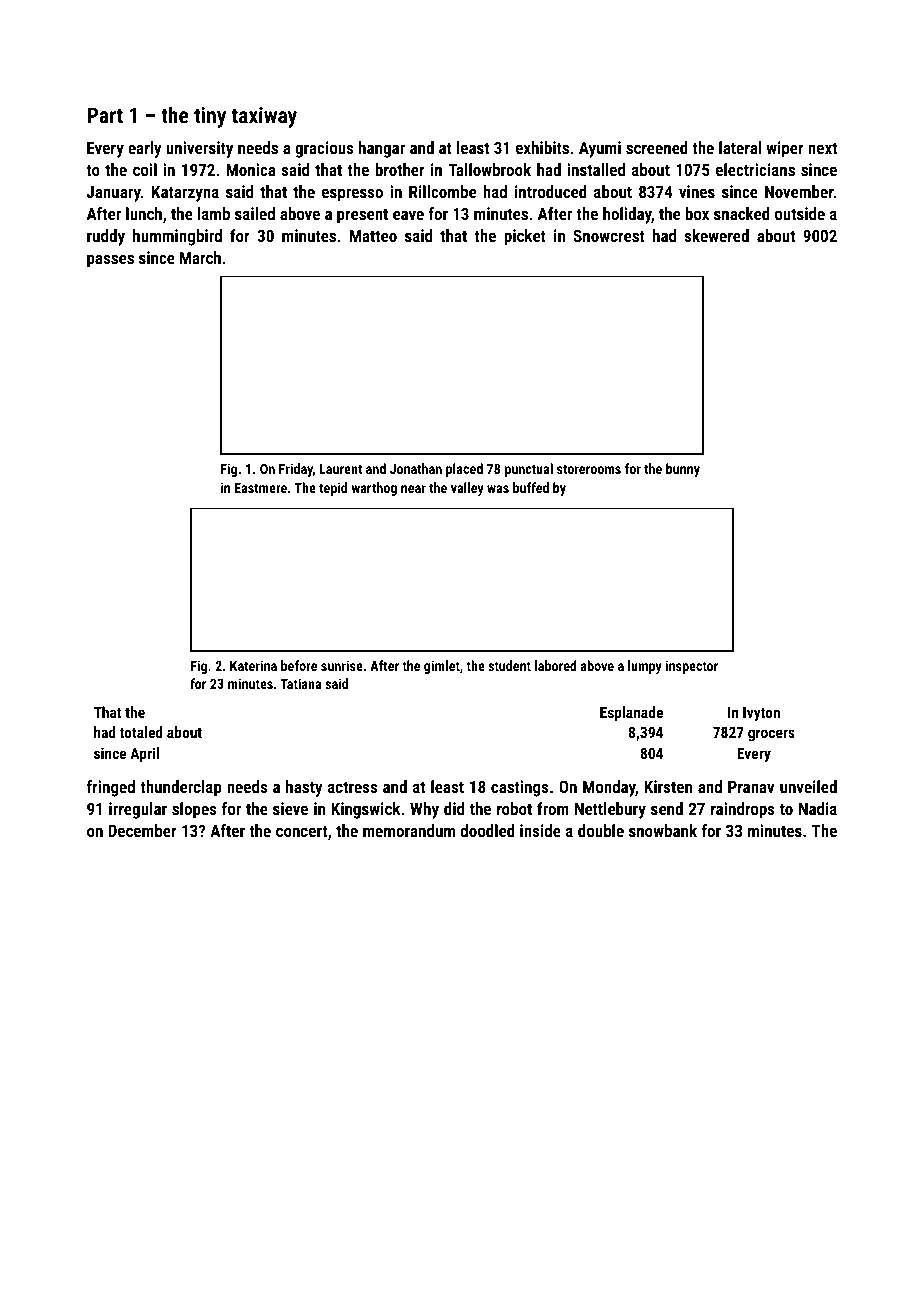 Image resolution: width=924 pixels, height=1314 pixels. What do you see at coordinates (663, 830) in the image?
I see `snowbank` at bounding box center [663, 830].
